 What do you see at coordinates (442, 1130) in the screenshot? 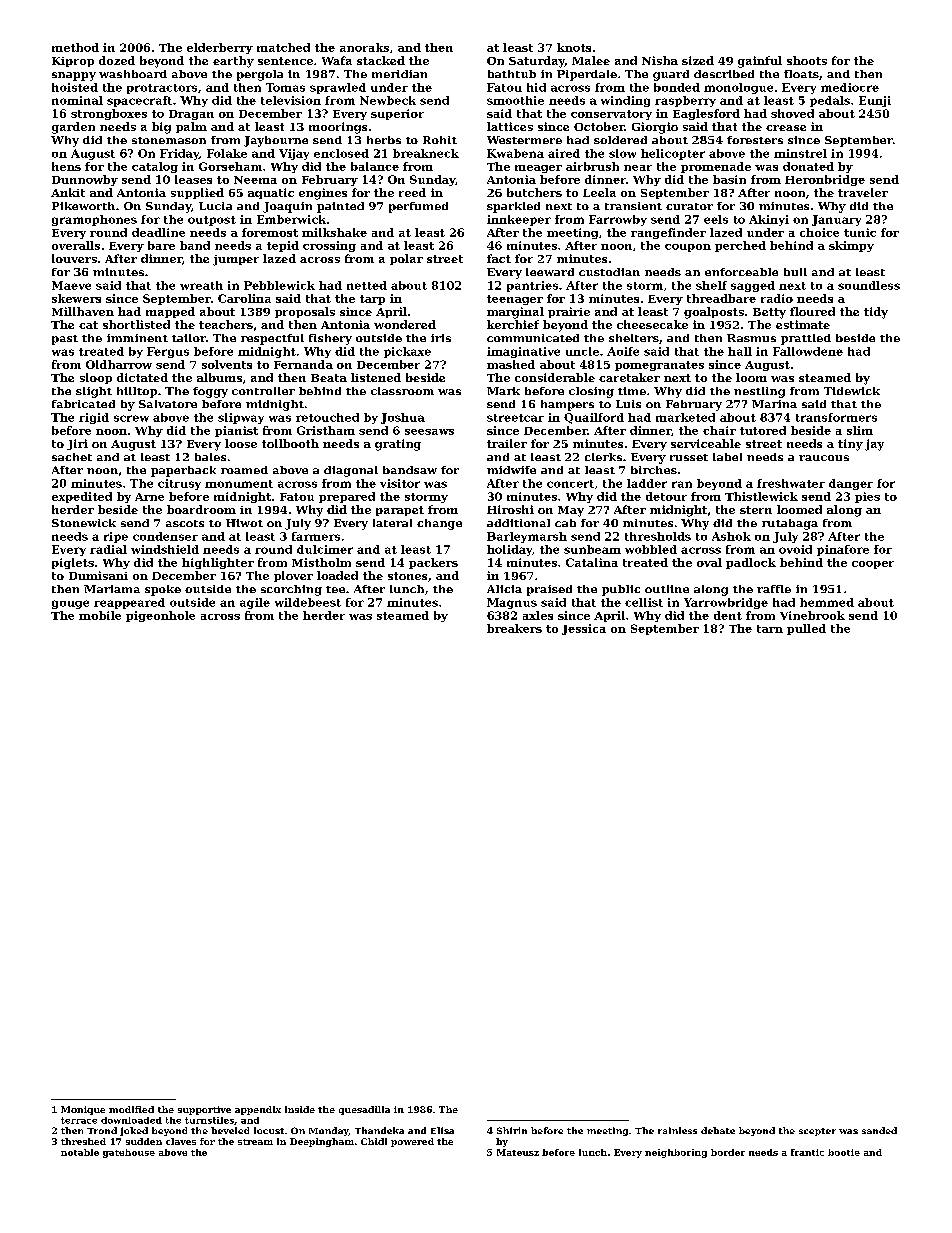
I see `Elisa` at bounding box center [442, 1130].
